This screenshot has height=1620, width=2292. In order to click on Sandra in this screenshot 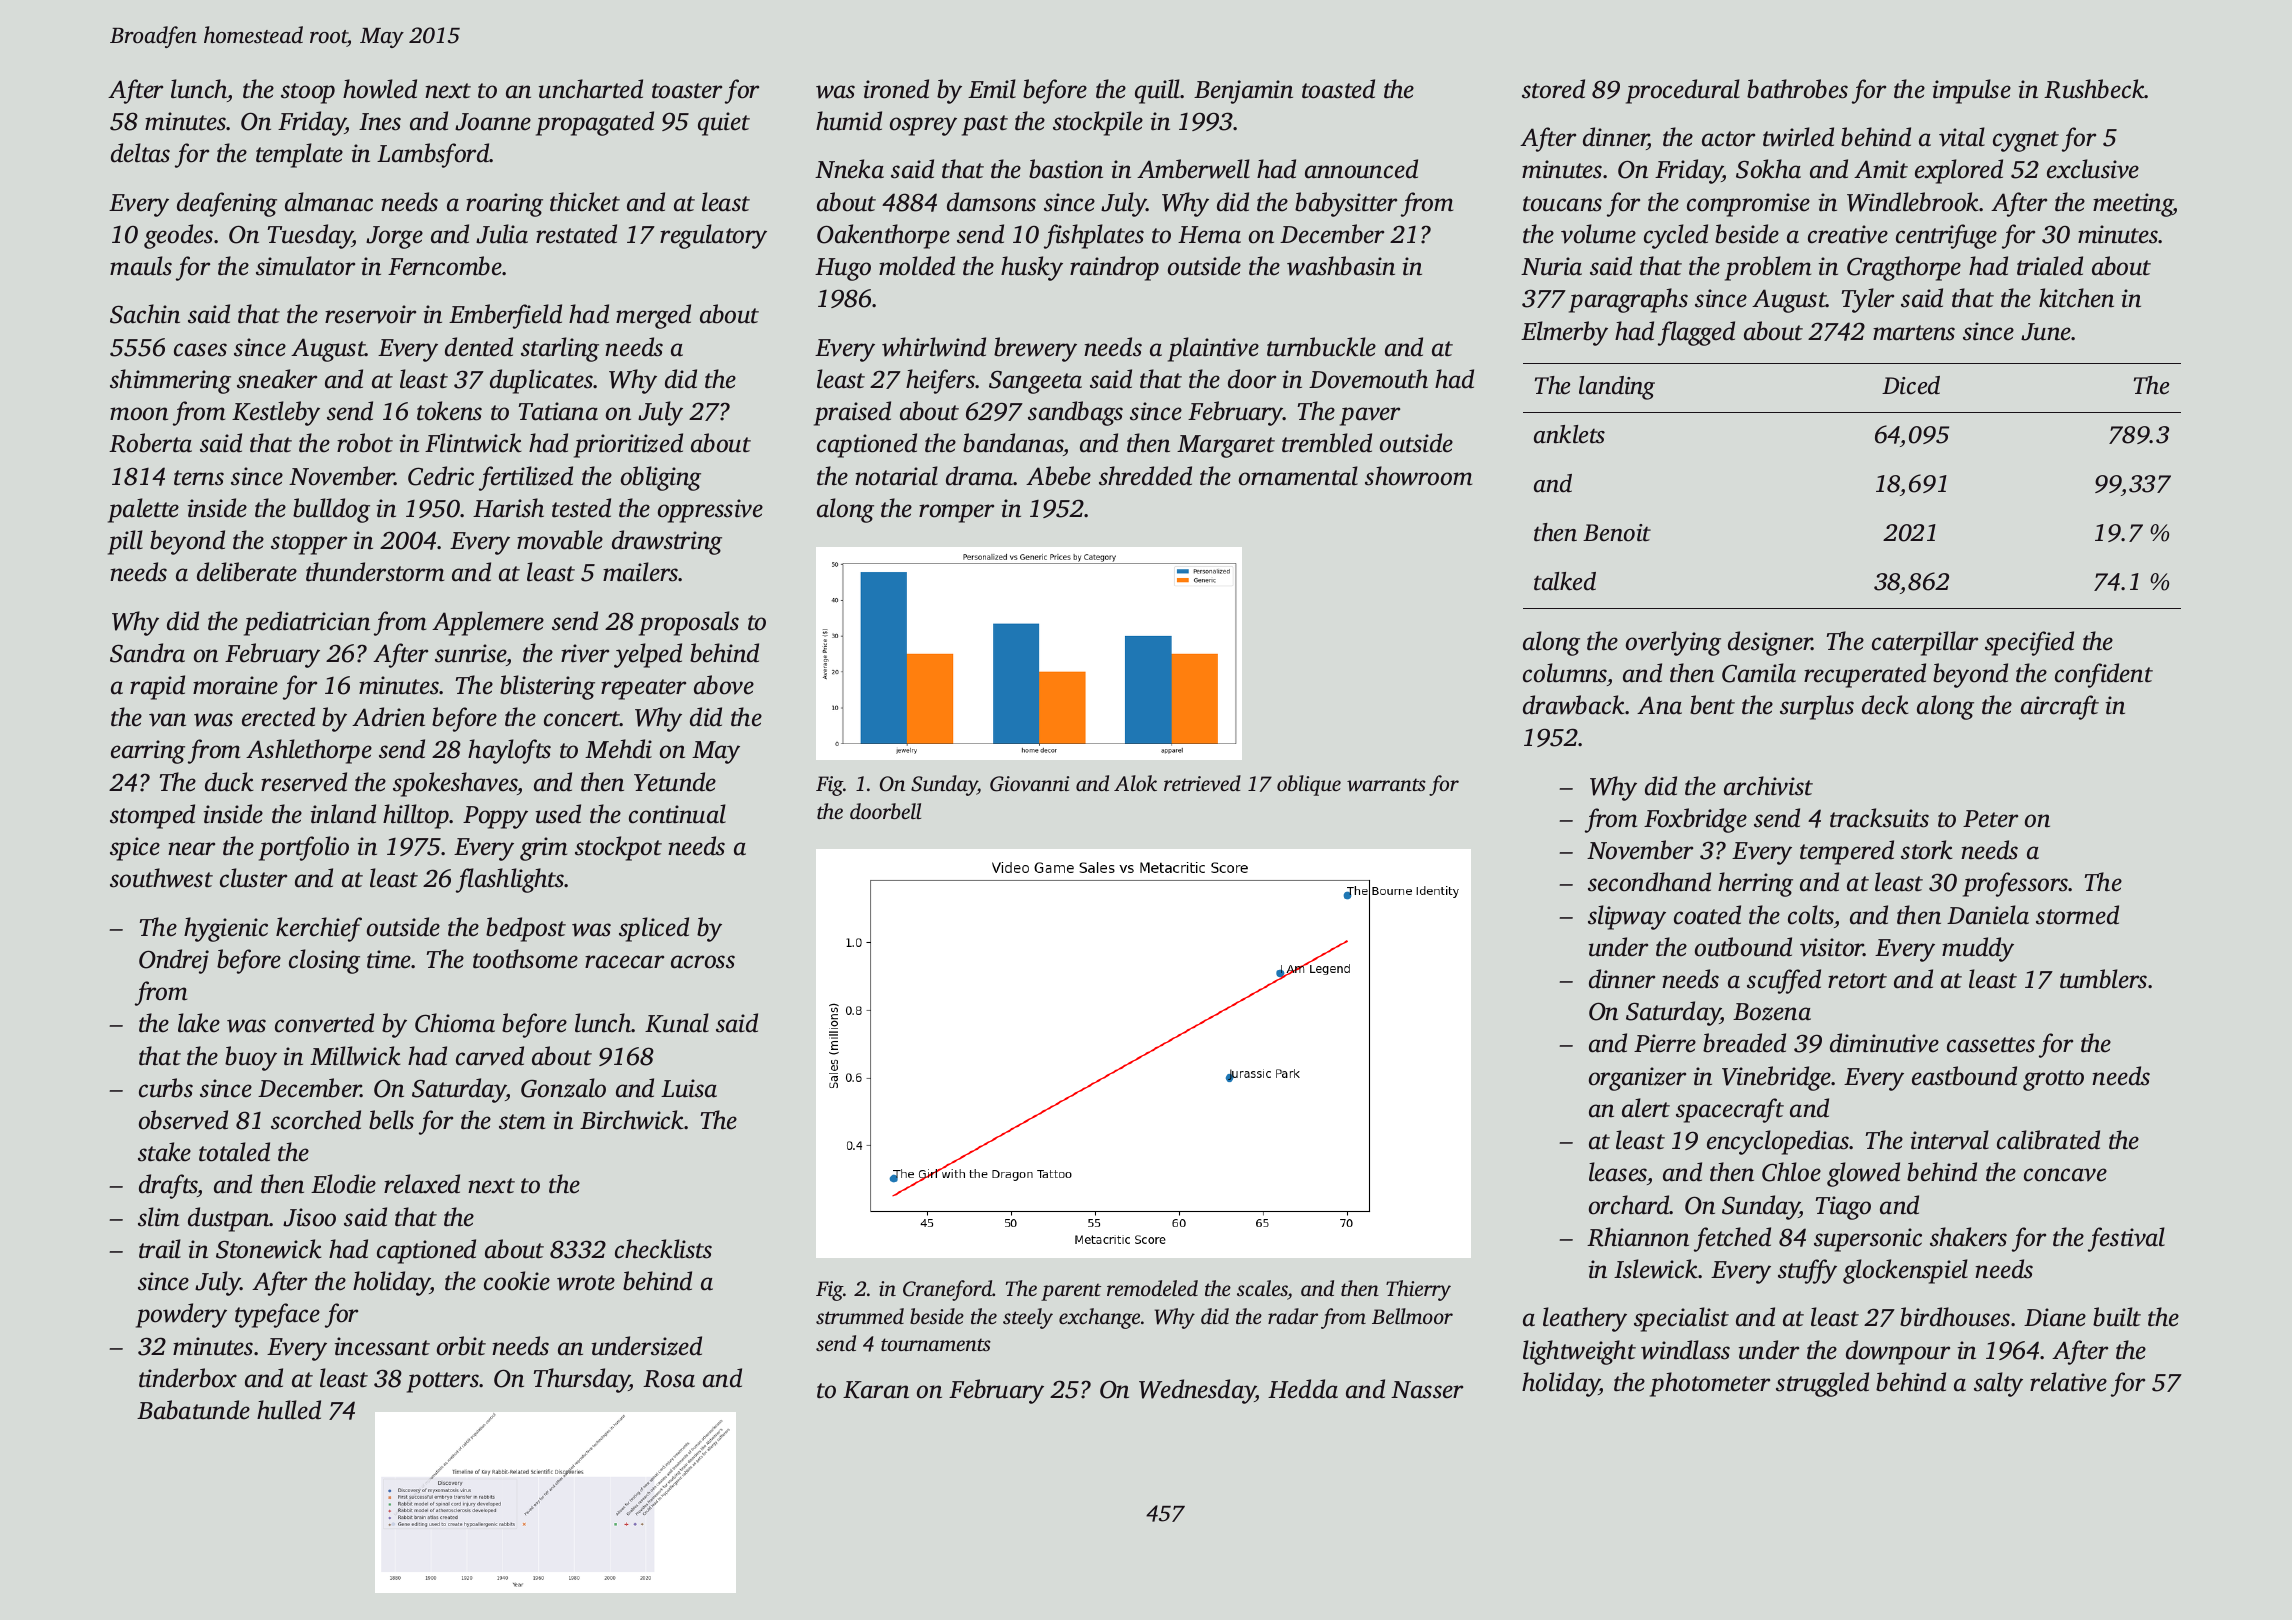, I will do `click(147, 653)`.
